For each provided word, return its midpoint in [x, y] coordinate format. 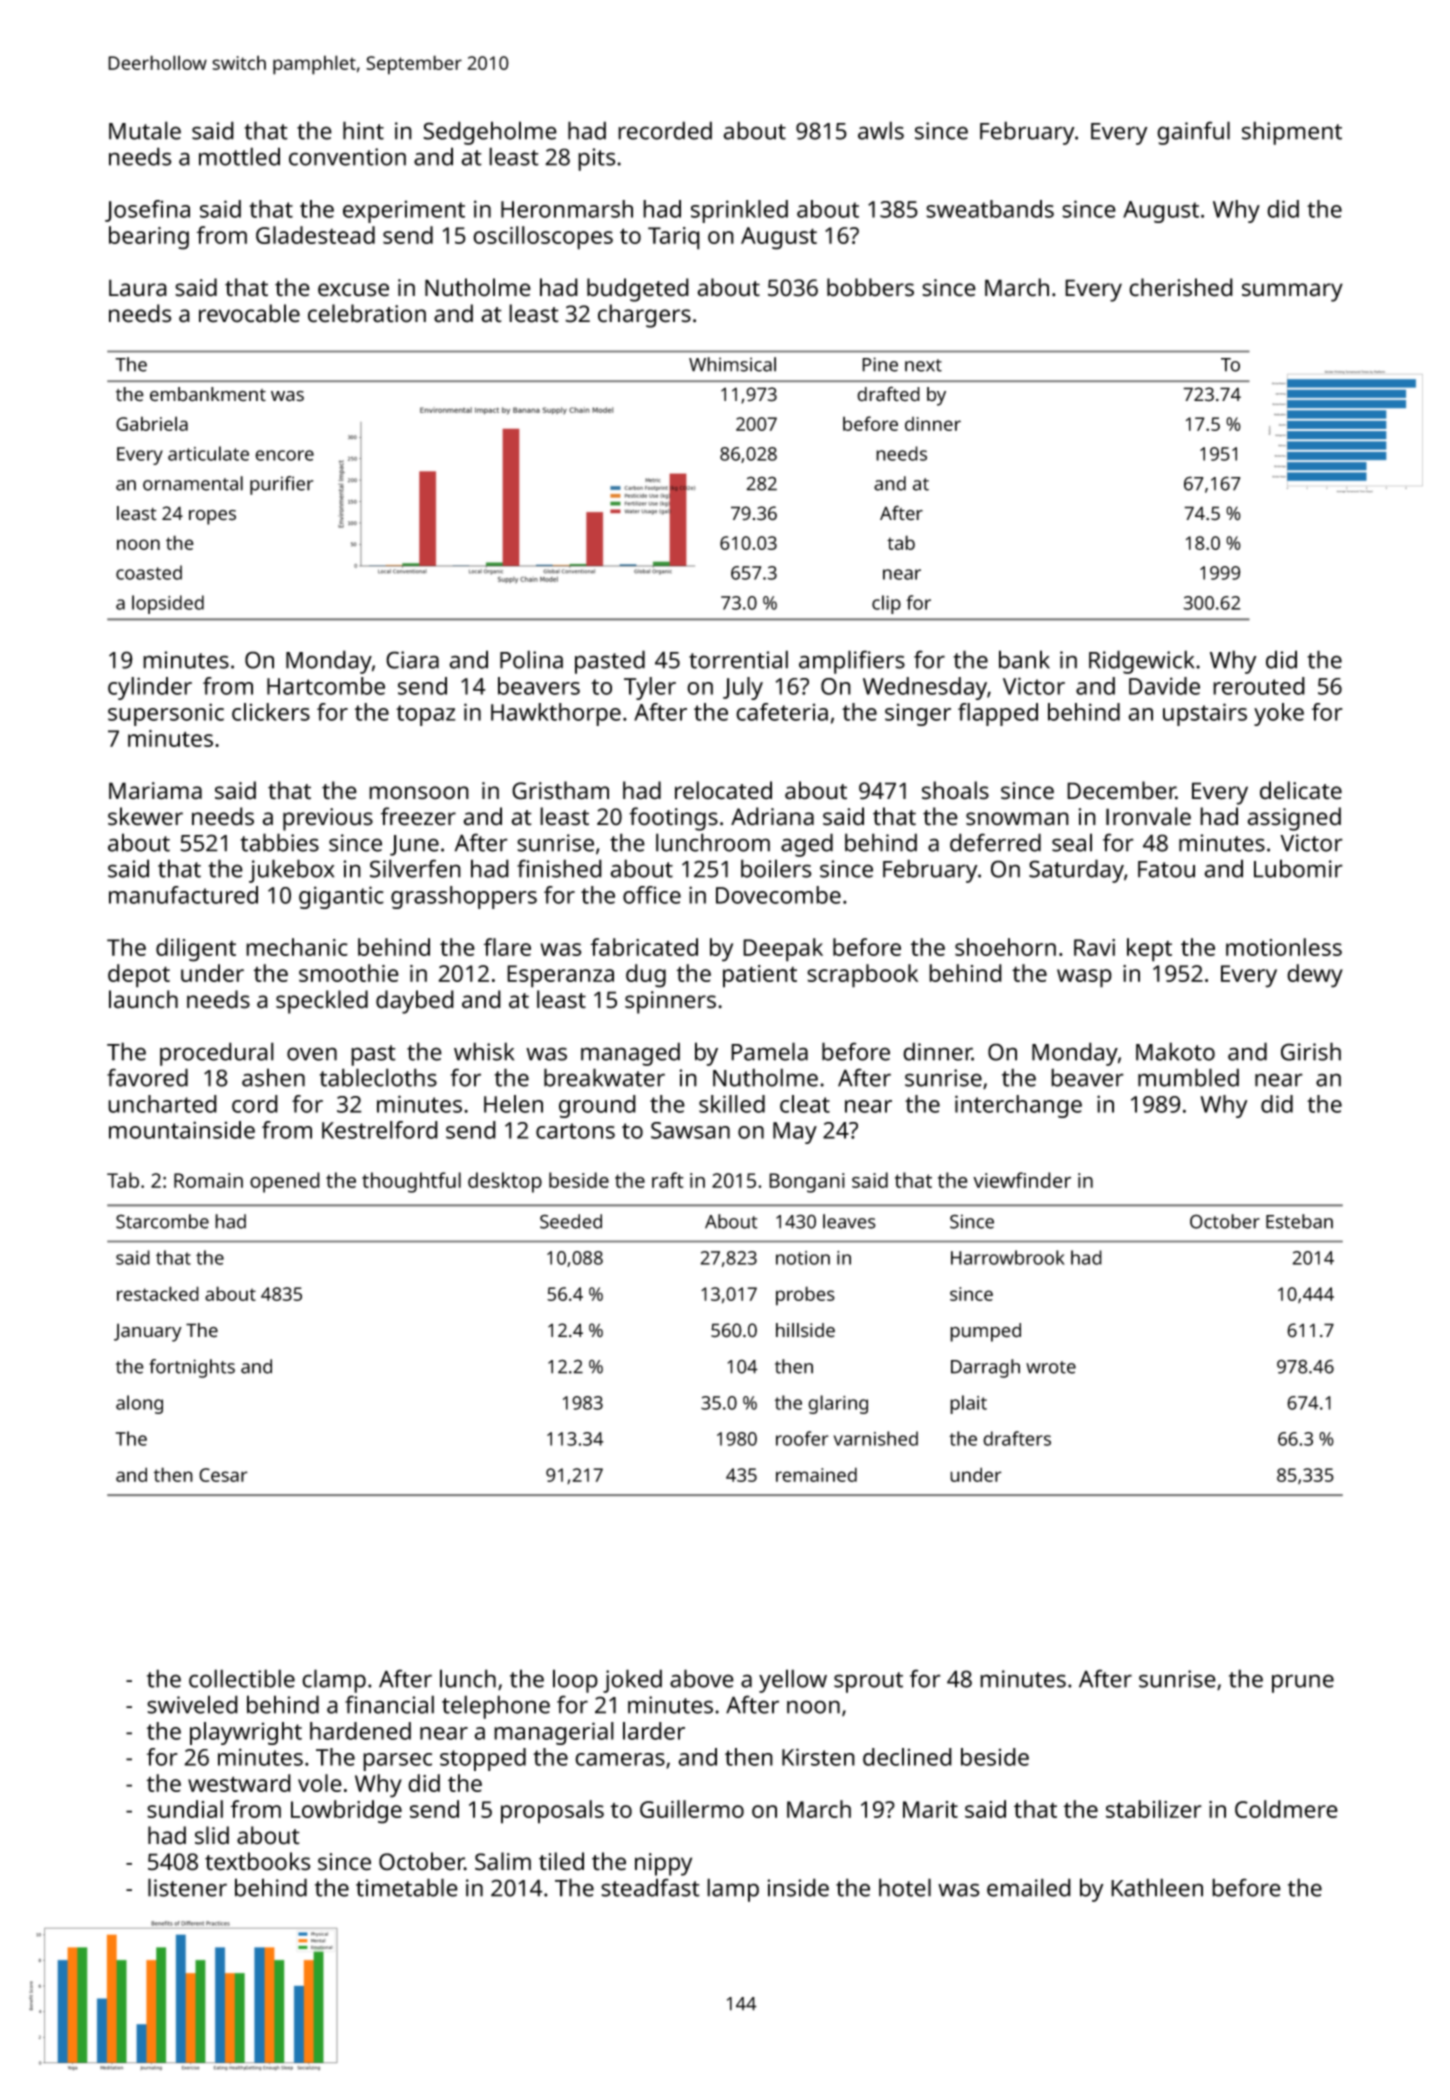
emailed [1029, 1887]
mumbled [1188, 1077]
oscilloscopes [543, 238]
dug [646, 976]
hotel [905, 1887]
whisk [484, 1051]
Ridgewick [1141, 662]
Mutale [145, 130]
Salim [503, 1861]
